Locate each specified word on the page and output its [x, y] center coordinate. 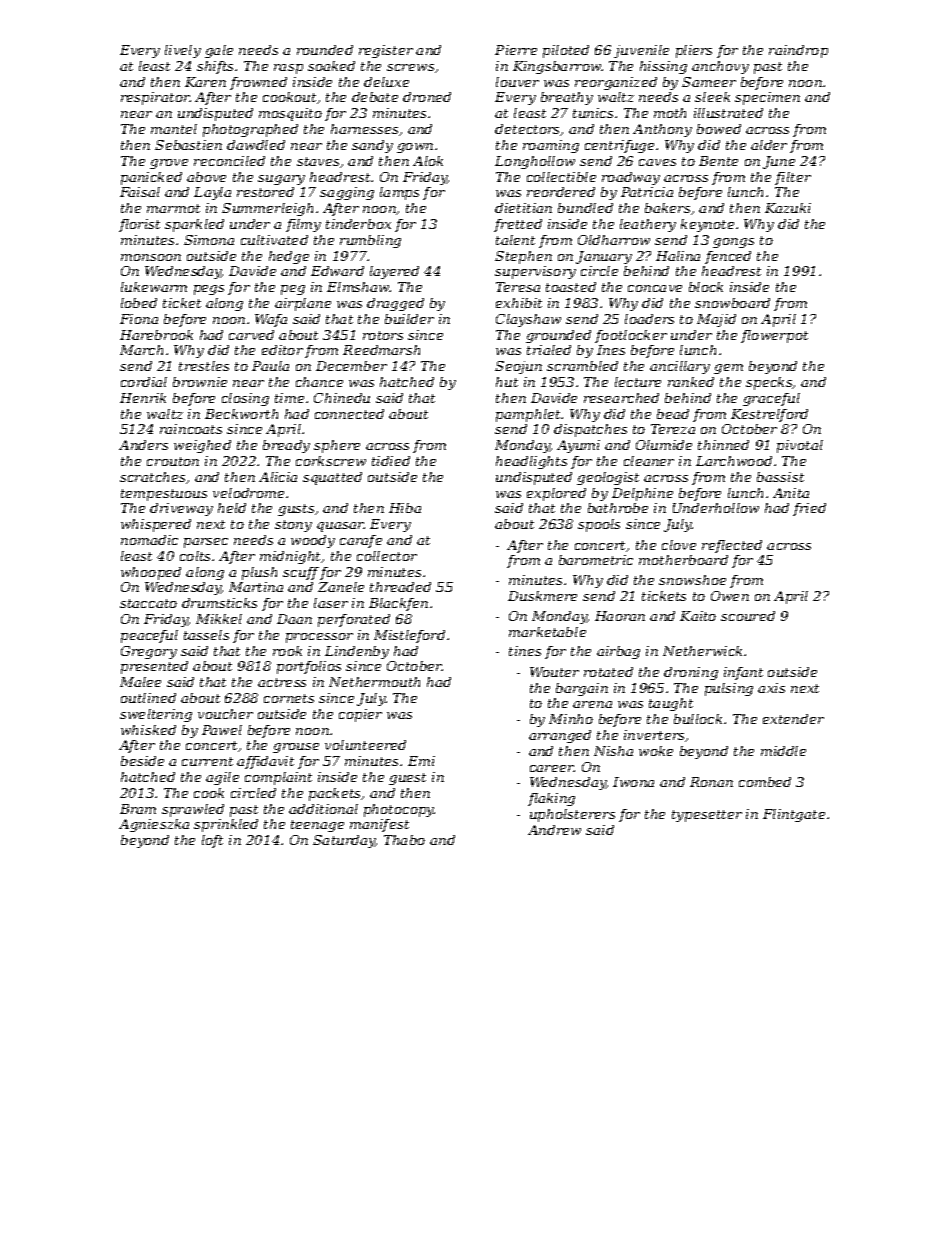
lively [183, 51]
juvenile [641, 51]
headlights [531, 462]
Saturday [344, 841]
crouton [173, 461]
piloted [566, 51]
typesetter [707, 816]
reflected [732, 546]
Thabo [404, 840]
